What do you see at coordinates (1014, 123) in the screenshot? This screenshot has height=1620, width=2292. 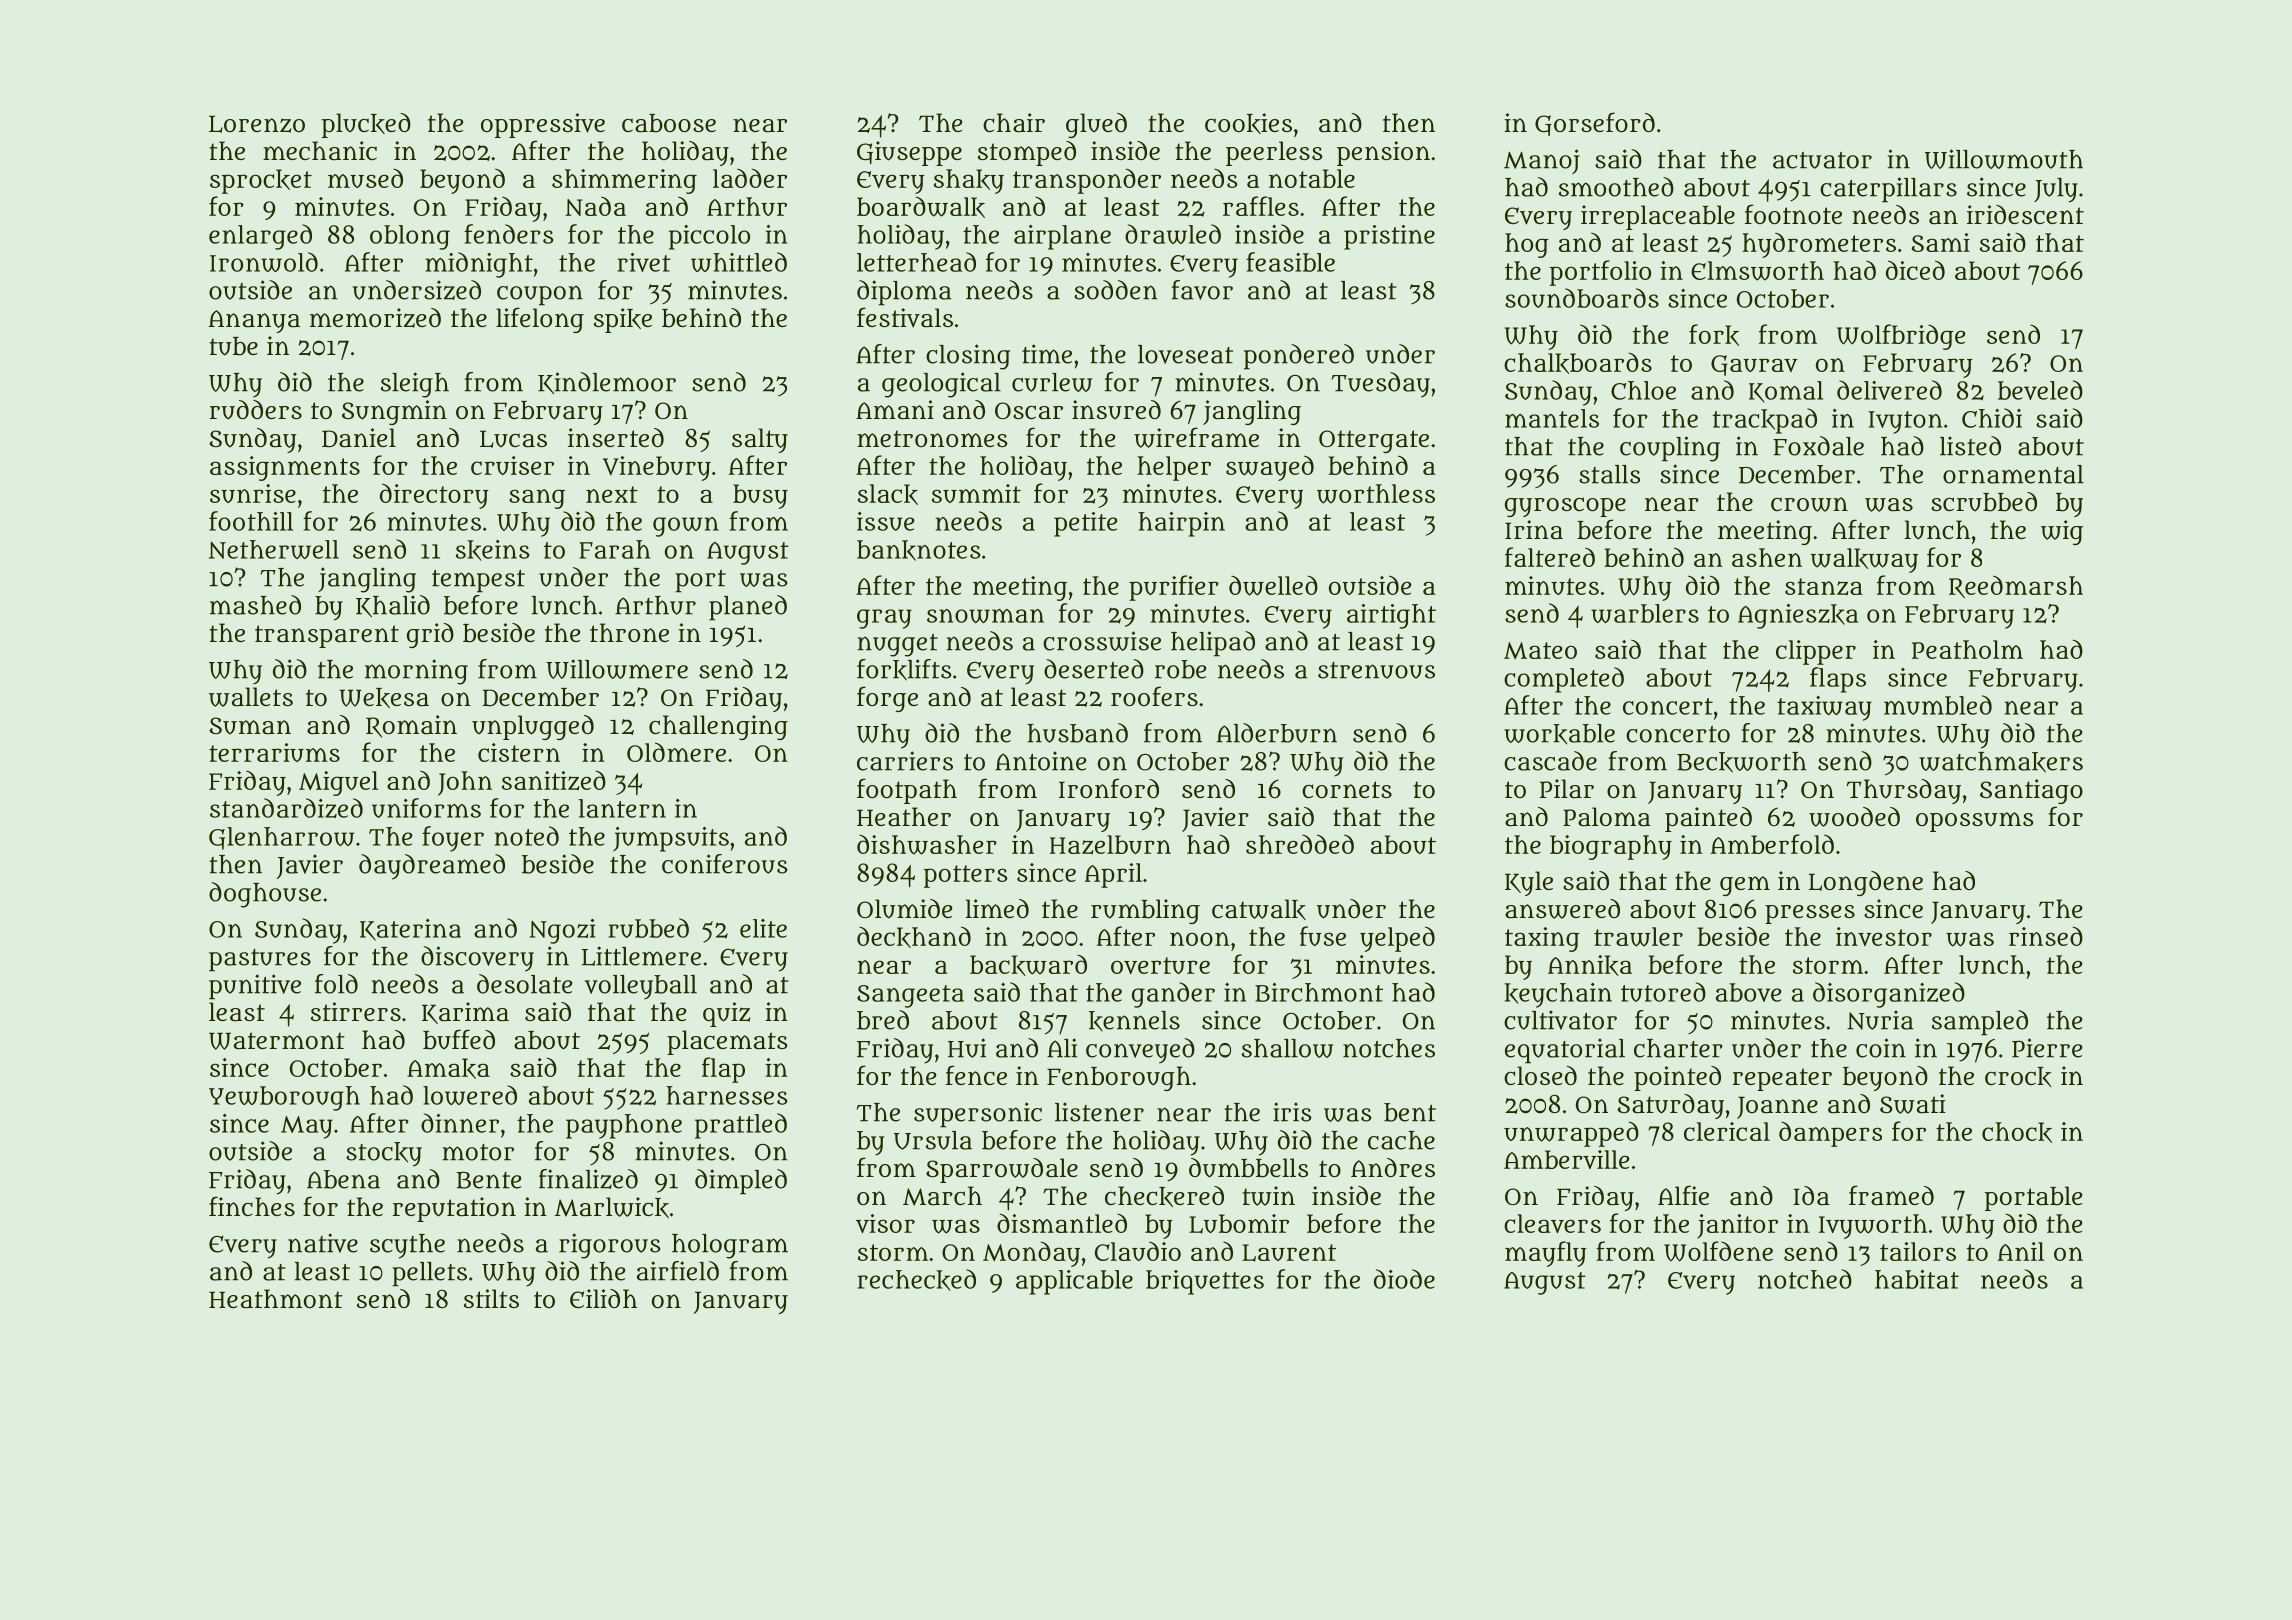 I see `chair` at bounding box center [1014, 123].
